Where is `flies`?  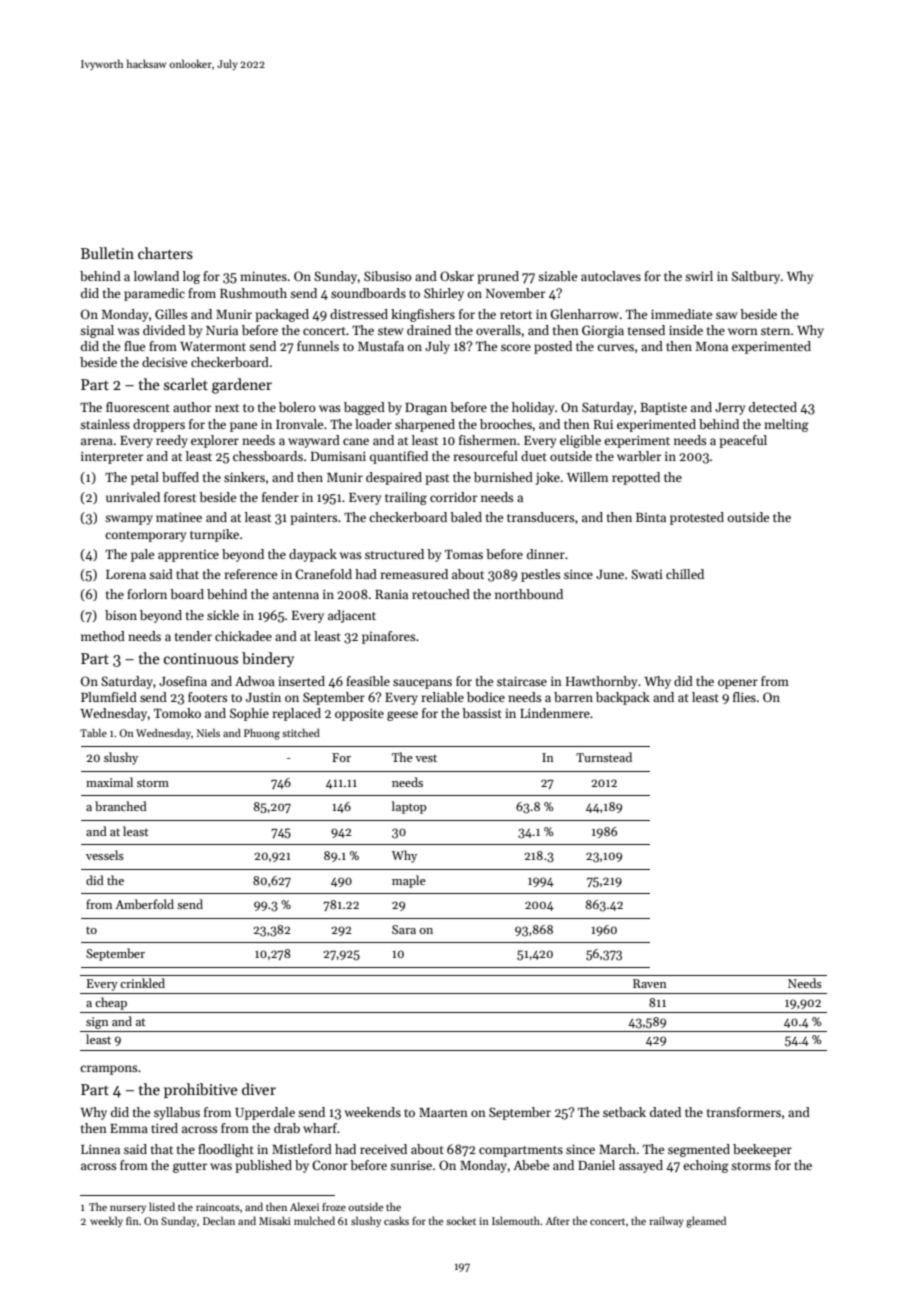
flies is located at coordinates (744, 697).
